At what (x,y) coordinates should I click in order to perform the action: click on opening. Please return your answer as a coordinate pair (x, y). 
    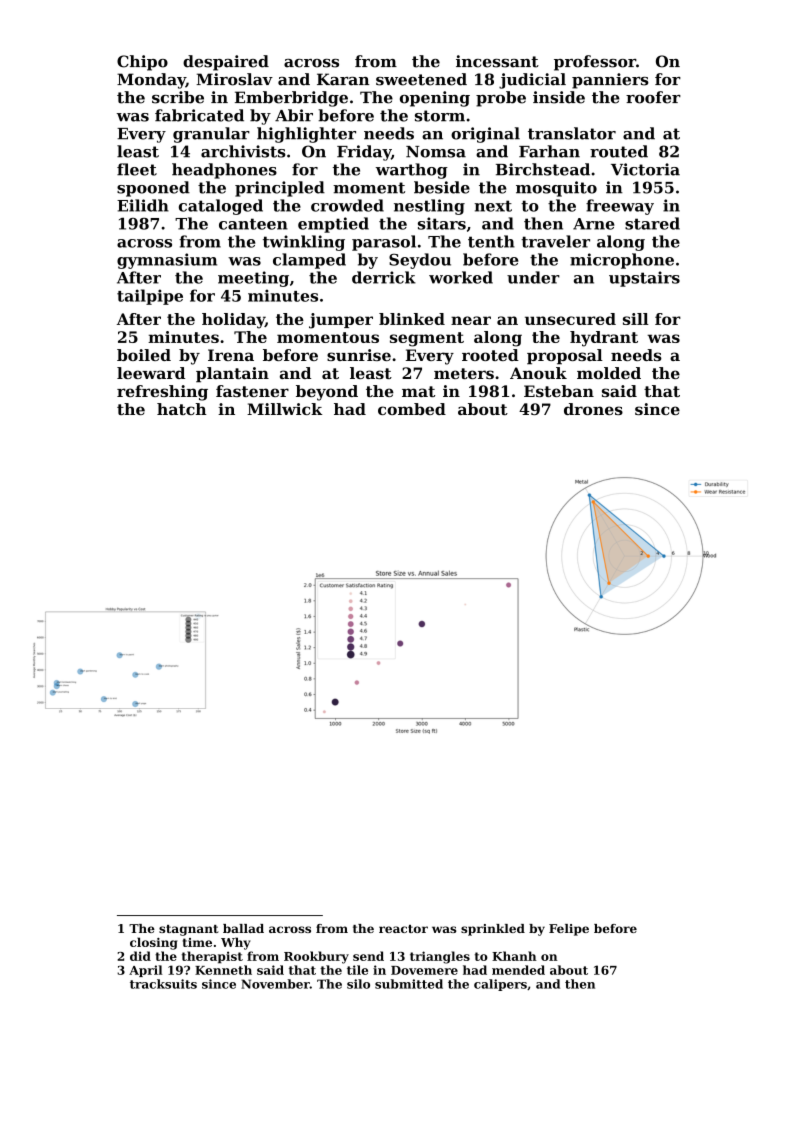
    Looking at the image, I should click on (435, 99).
